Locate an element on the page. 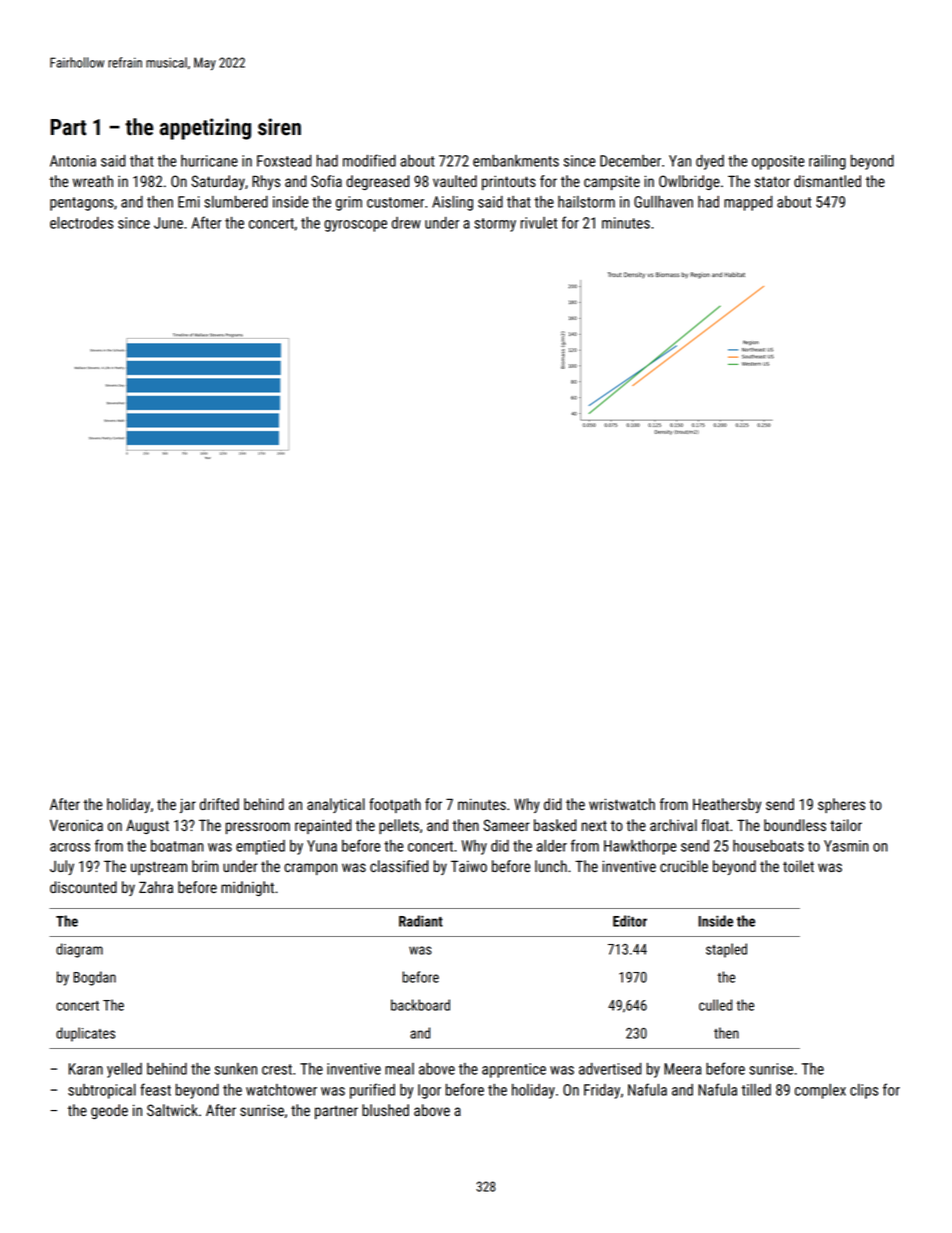 This document has height=1233, width=952. rivulet is located at coordinates (539, 223).
